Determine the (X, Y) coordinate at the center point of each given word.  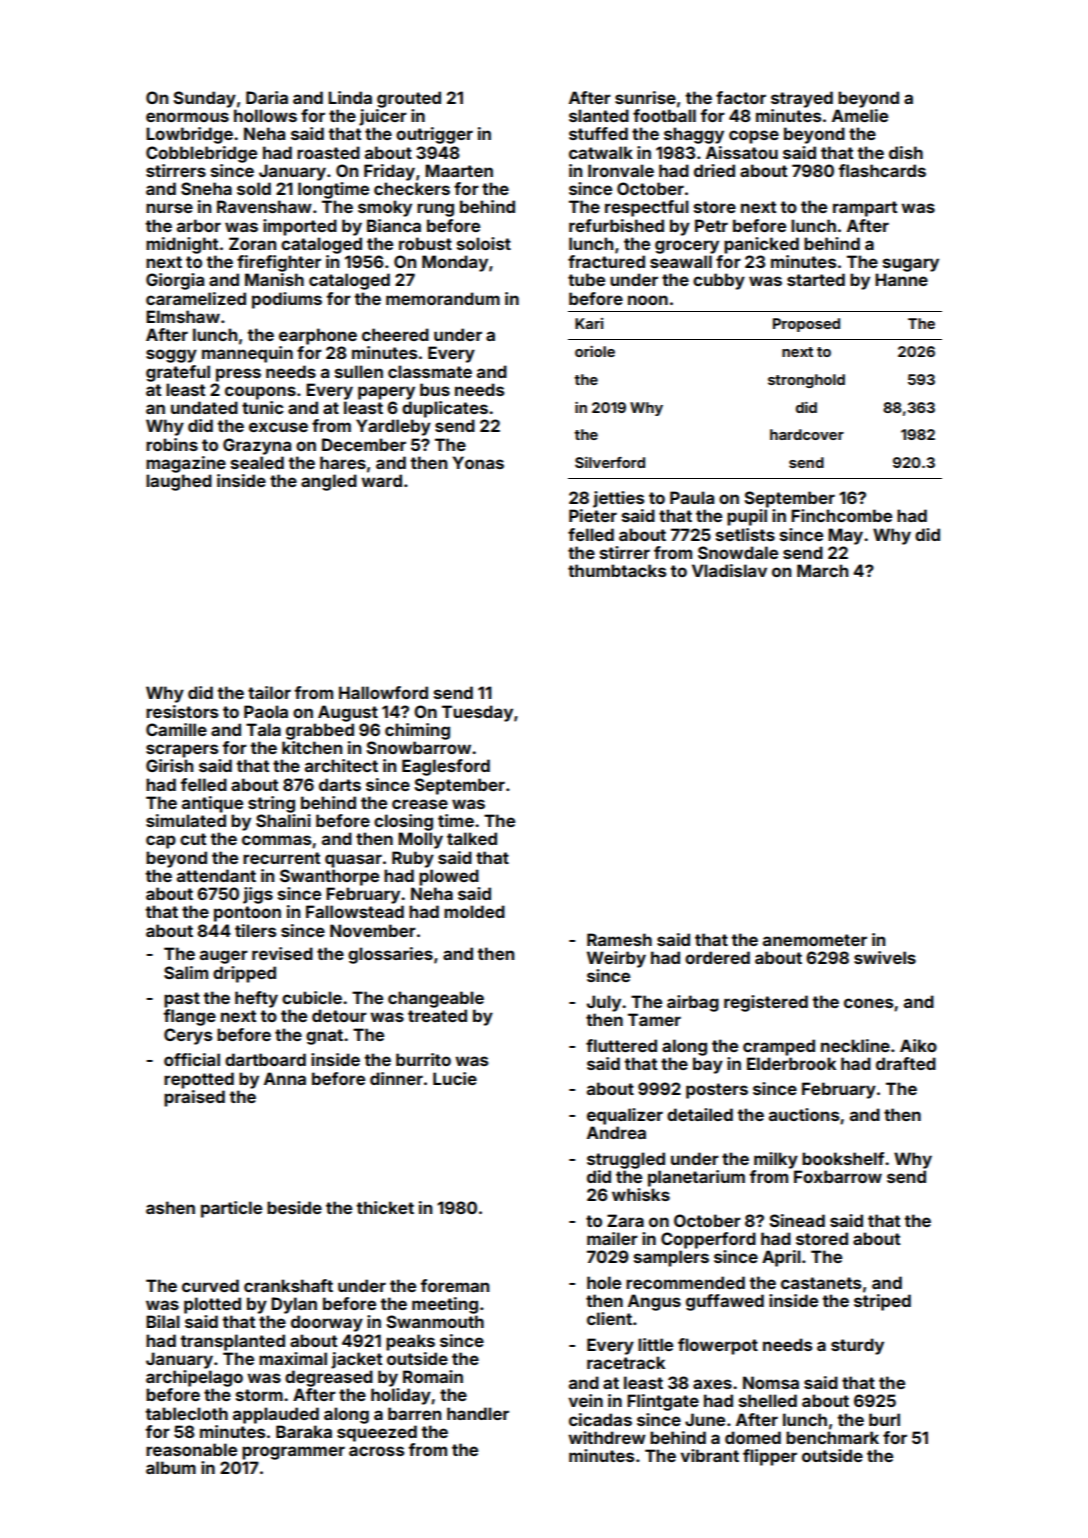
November (373, 930)
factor (741, 97)
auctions (804, 1114)
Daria (267, 97)
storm (259, 1395)
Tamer (654, 1019)
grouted (409, 99)
